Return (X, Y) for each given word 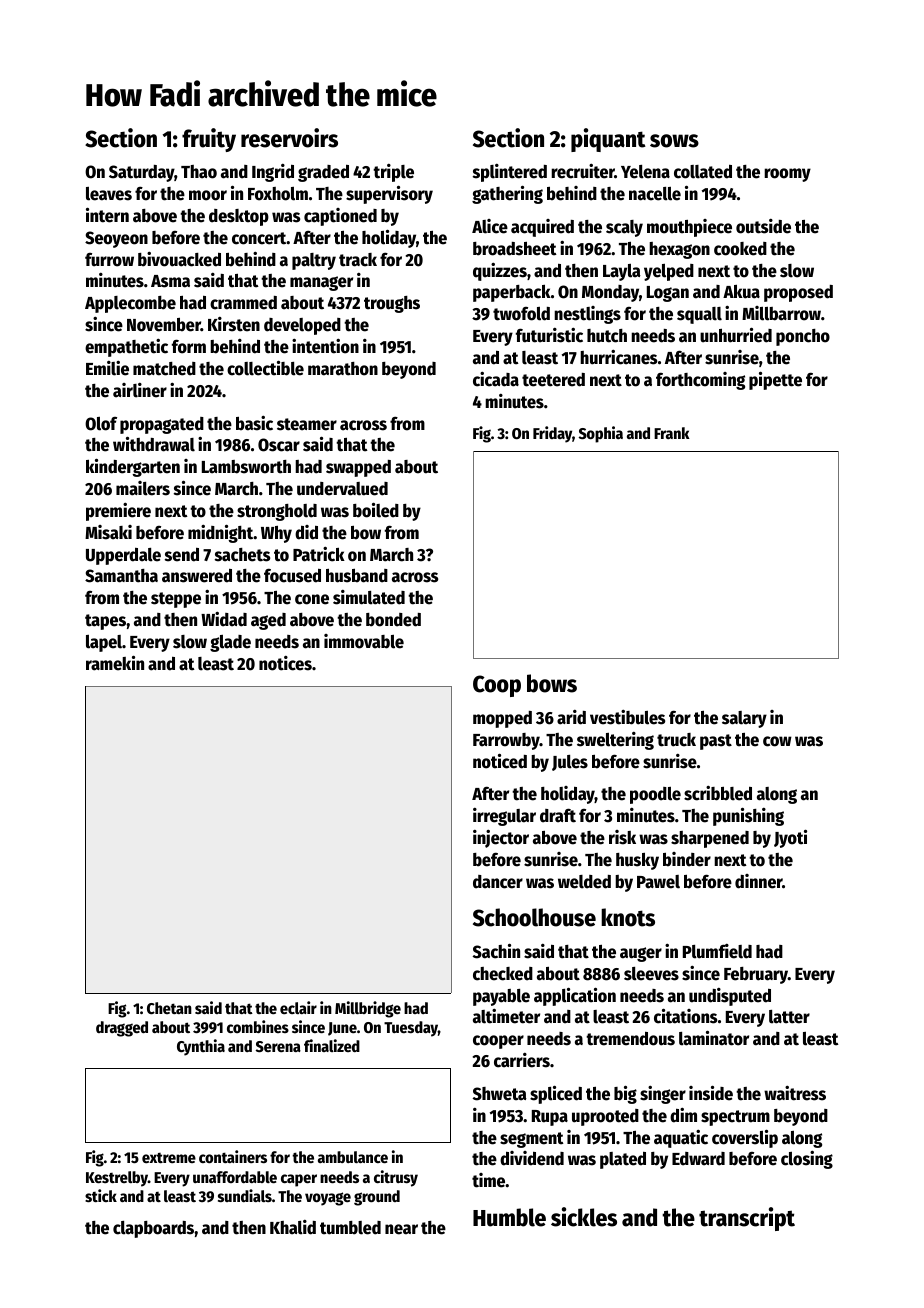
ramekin (115, 663)
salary (744, 719)
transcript (747, 1219)
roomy (787, 175)
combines (258, 1026)
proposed (798, 293)
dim (683, 1115)
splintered (510, 173)
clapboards (154, 1229)
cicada (496, 379)
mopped (502, 719)
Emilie (107, 368)
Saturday (142, 173)
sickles (584, 1217)
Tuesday (411, 1029)
